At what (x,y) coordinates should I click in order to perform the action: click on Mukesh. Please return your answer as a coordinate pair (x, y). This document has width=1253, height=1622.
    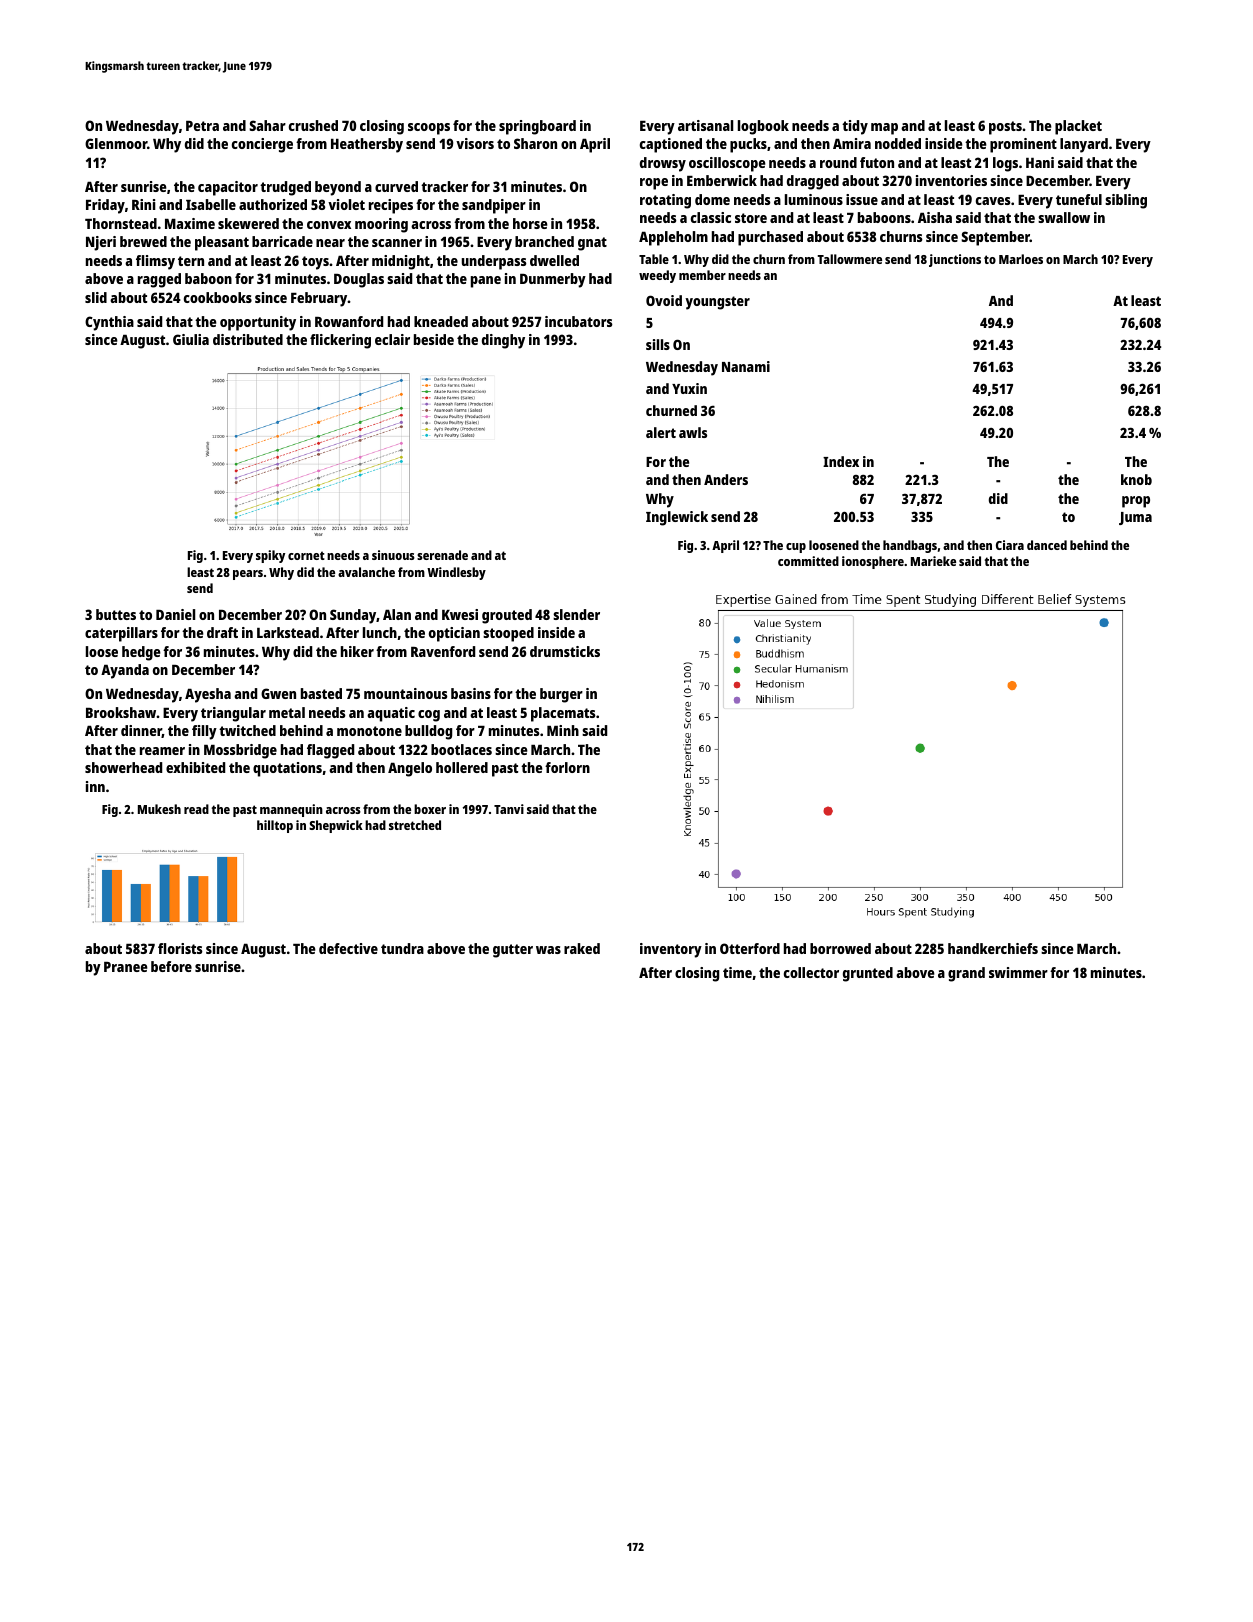
    Looking at the image, I should click on (159, 809).
